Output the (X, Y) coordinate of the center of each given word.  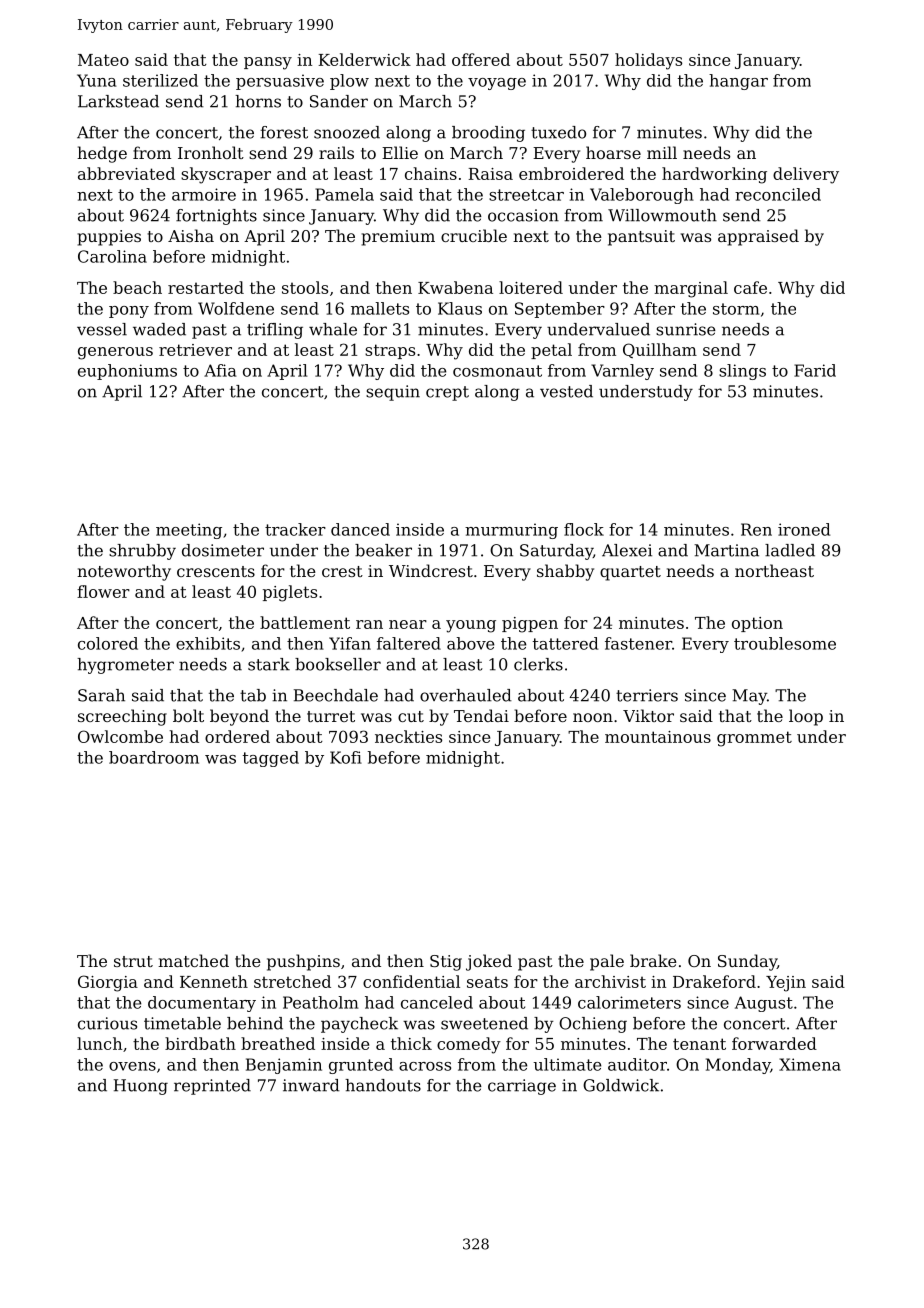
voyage (497, 84)
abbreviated (126, 173)
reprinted (212, 1087)
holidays (648, 61)
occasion (523, 215)
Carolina (112, 256)
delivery (806, 175)
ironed (804, 529)
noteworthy (124, 572)
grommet (754, 739)
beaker (383, 550)
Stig (446, 963)
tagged (271, 759)
